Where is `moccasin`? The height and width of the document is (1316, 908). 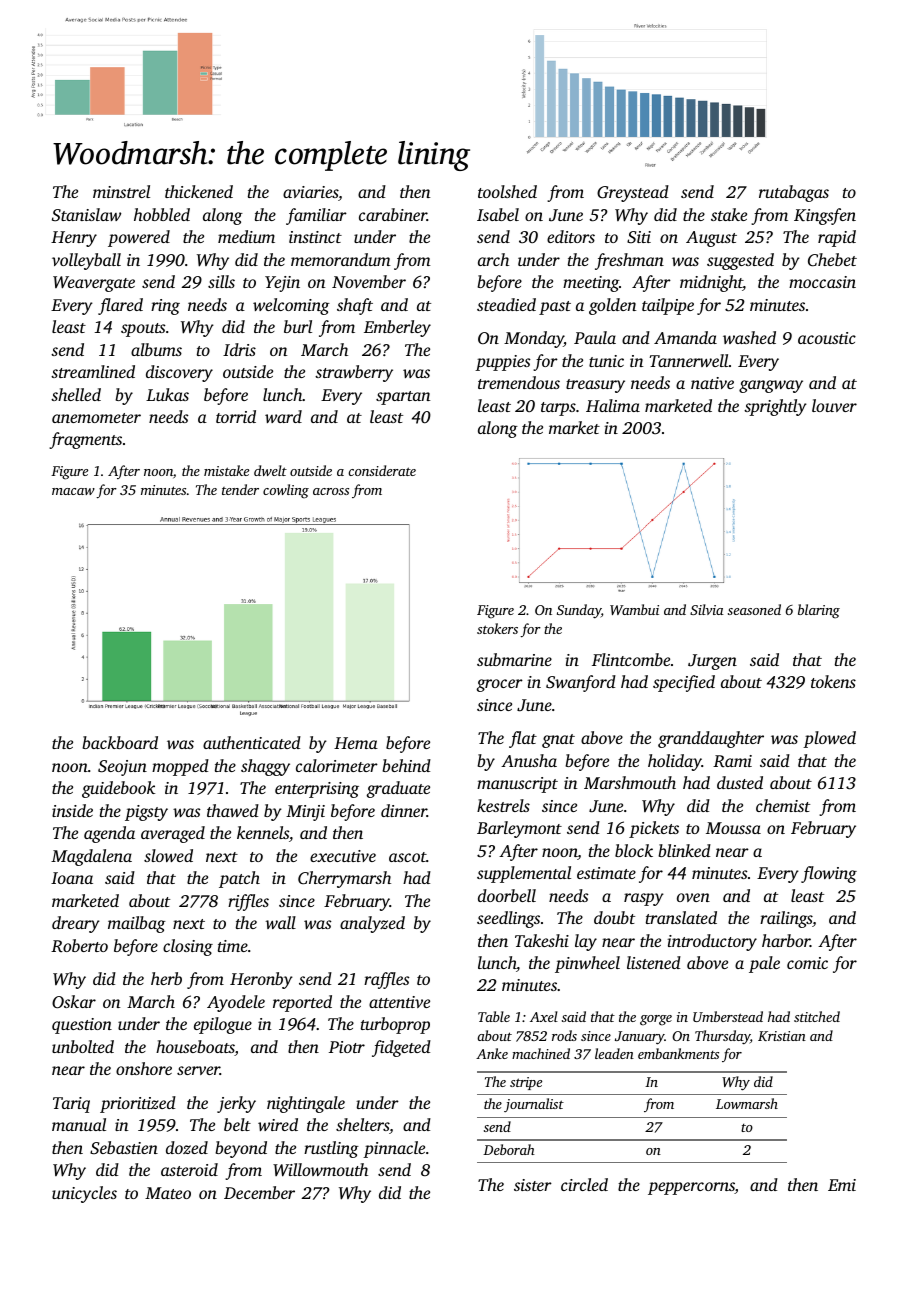 moccasin is located at coordinates (822, 282).
